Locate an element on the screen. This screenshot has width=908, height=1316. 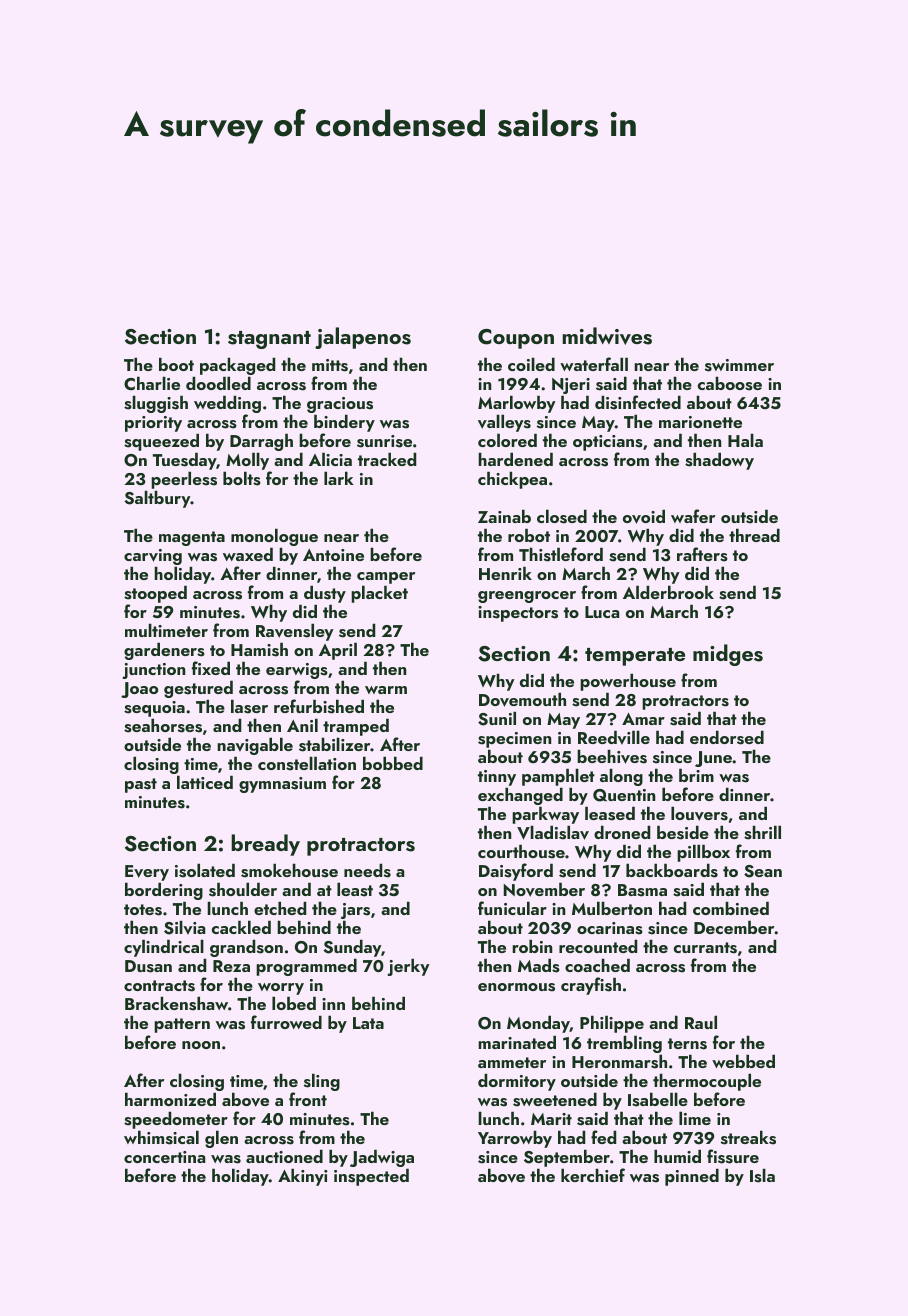
noon is located at coordinates (201, 1045).
